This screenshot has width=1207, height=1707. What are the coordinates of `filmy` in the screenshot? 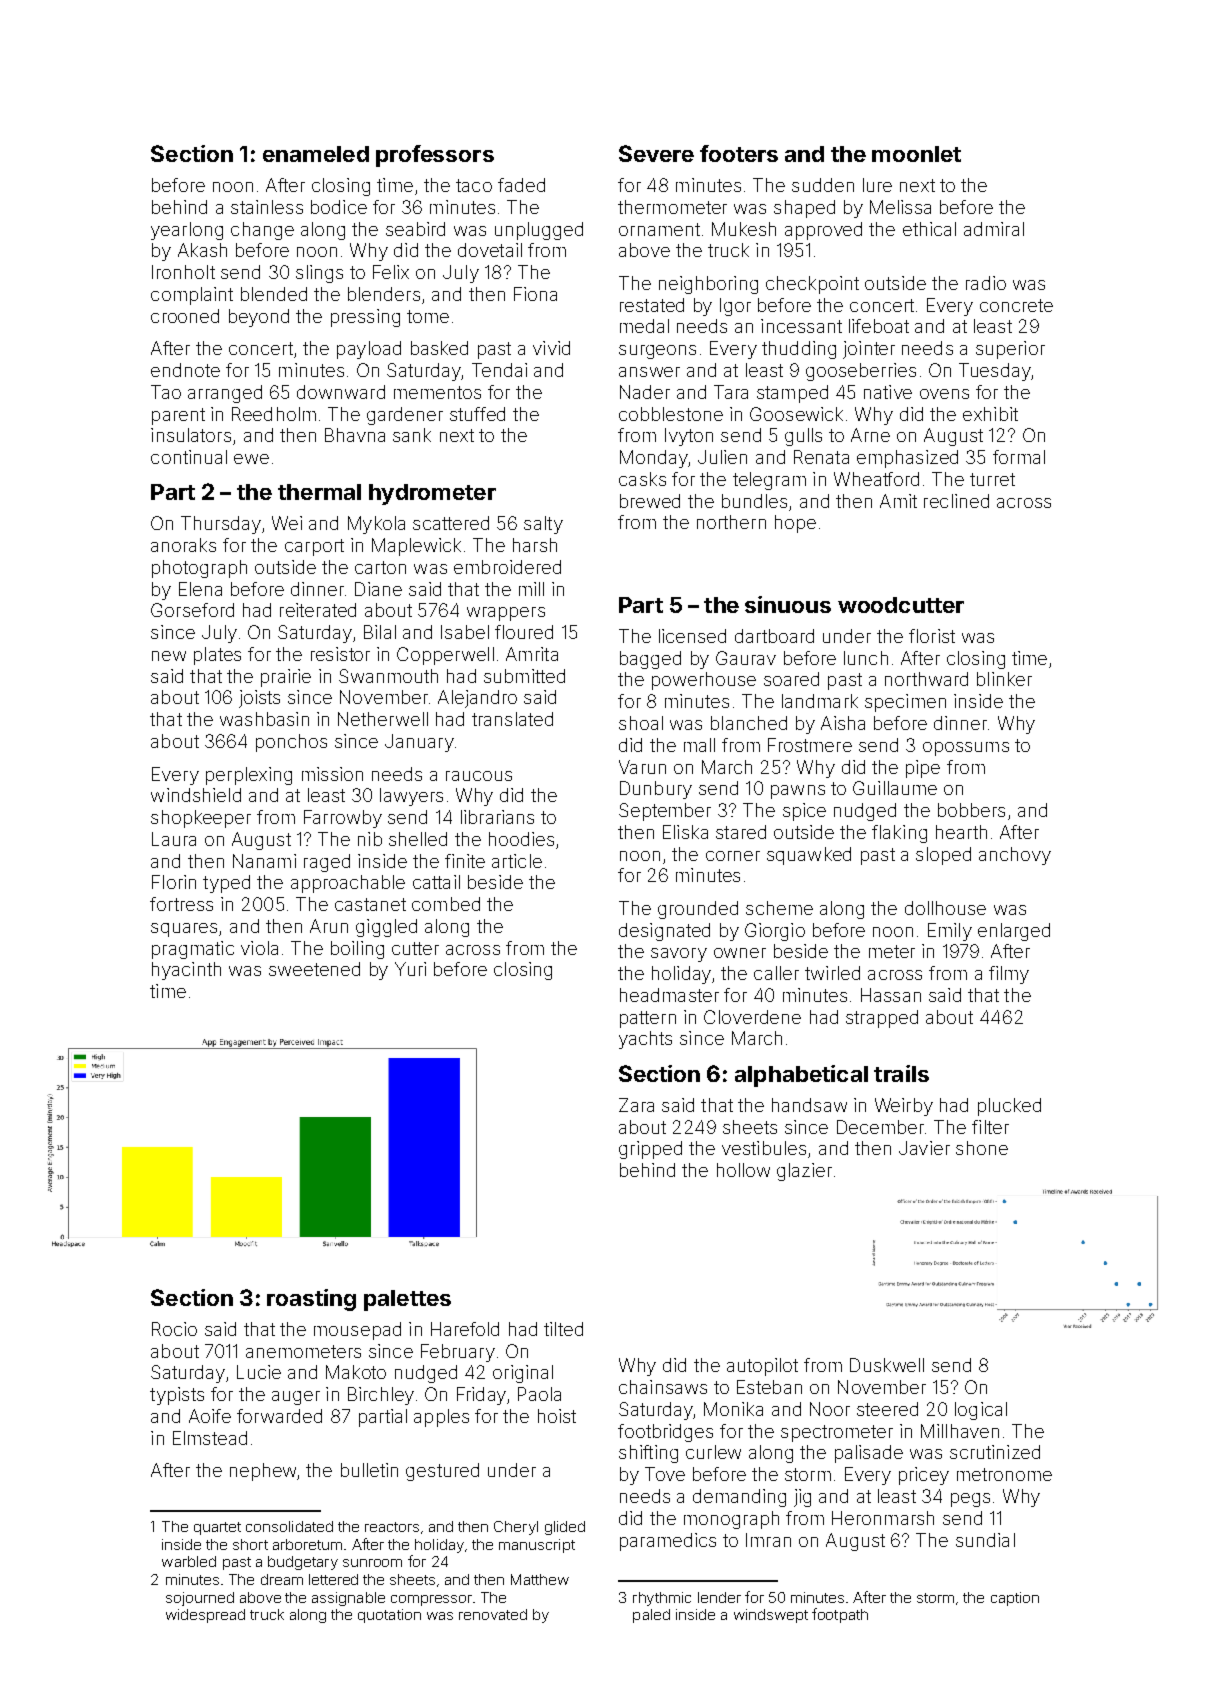 It's located at (1009, 975).
